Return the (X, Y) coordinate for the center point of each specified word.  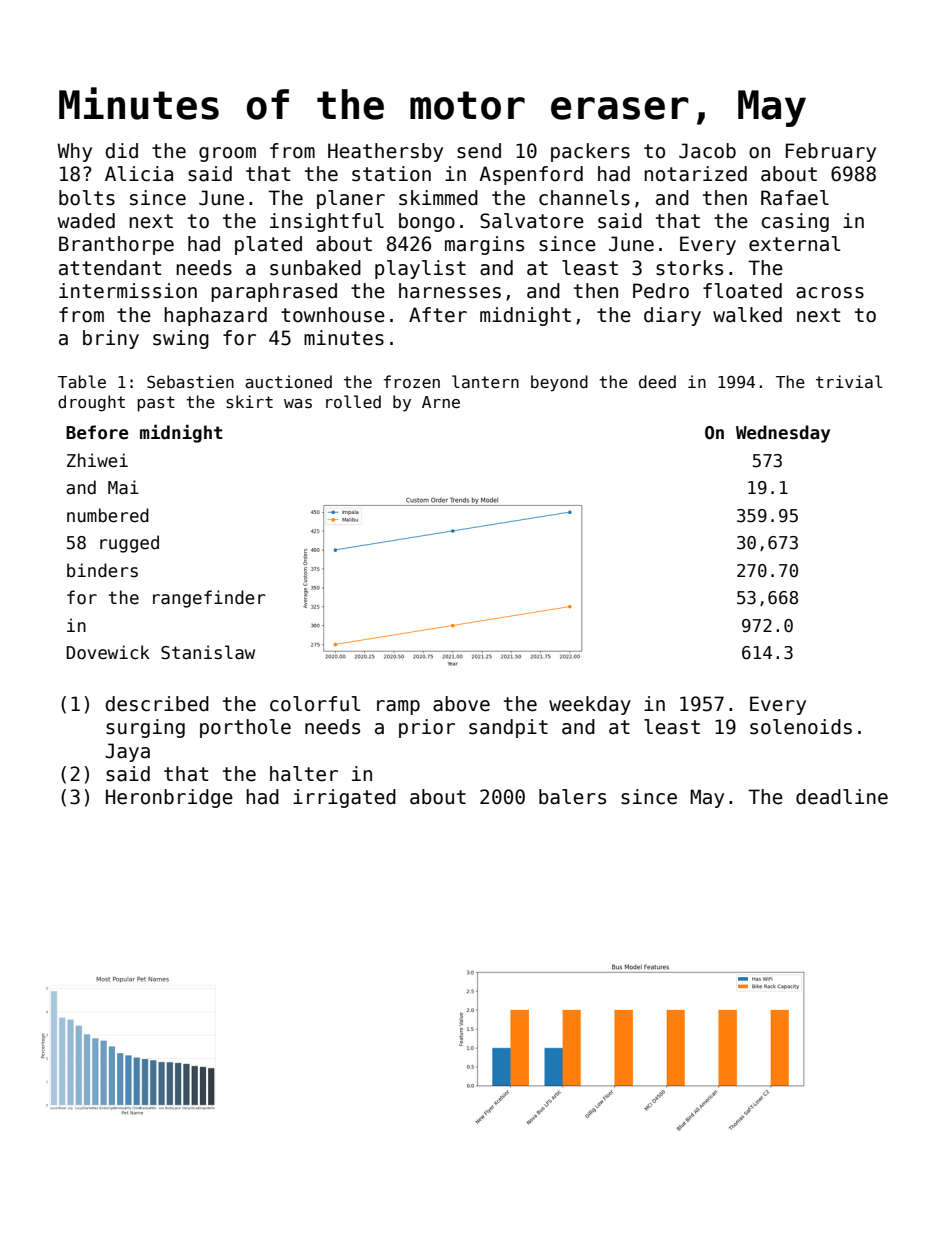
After (438, 315)
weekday (590, 705)
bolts (87, 198)
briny (111, 339)
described (157, 704)
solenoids (801, 727)
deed (657, 381)
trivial (849, 381)
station (391, 174)
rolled (353, 401)
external (794, 244)
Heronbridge (169, 798)
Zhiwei (97, 460)
